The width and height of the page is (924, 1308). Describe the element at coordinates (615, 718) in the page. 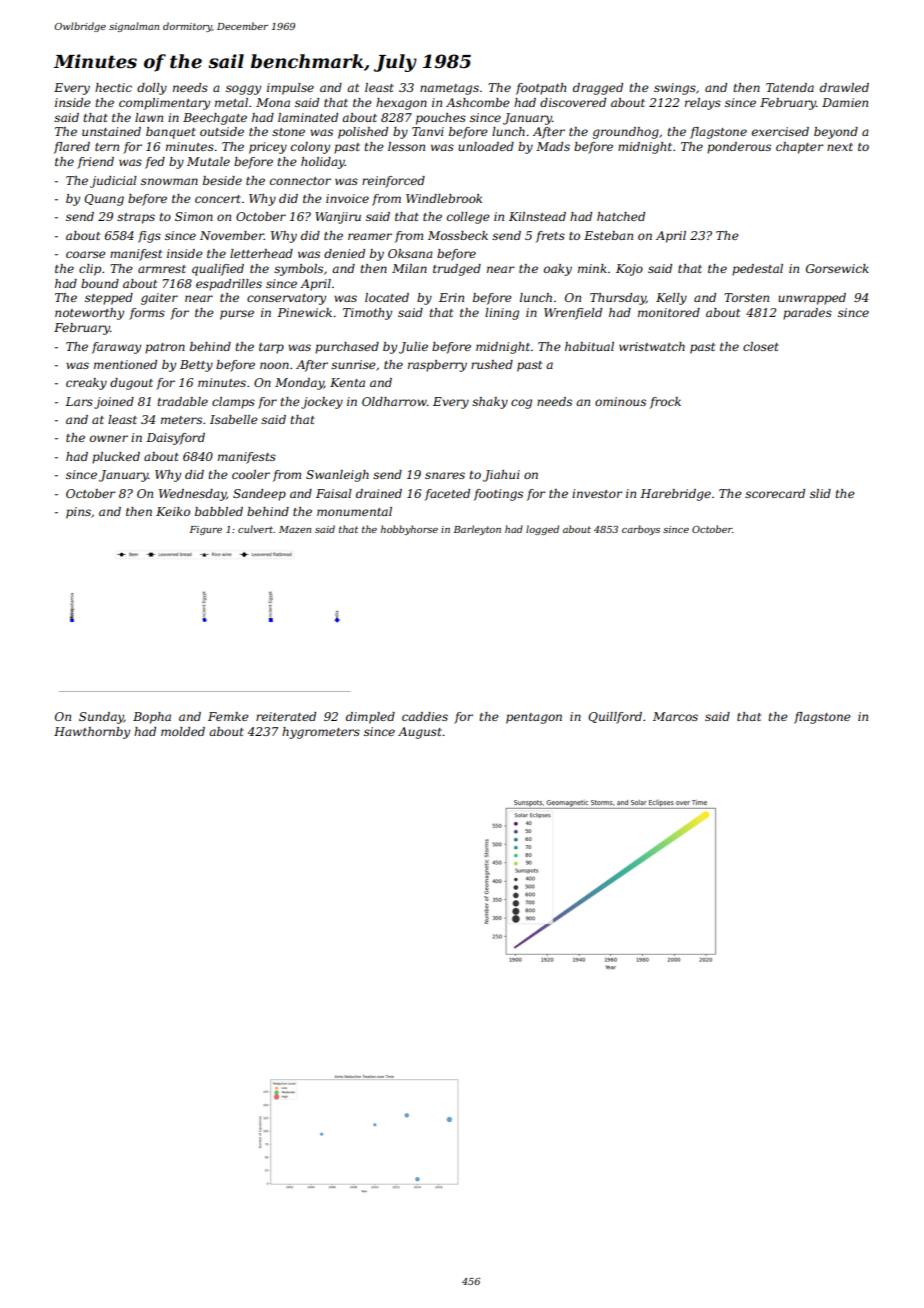

I see `Quillford` at that location.
